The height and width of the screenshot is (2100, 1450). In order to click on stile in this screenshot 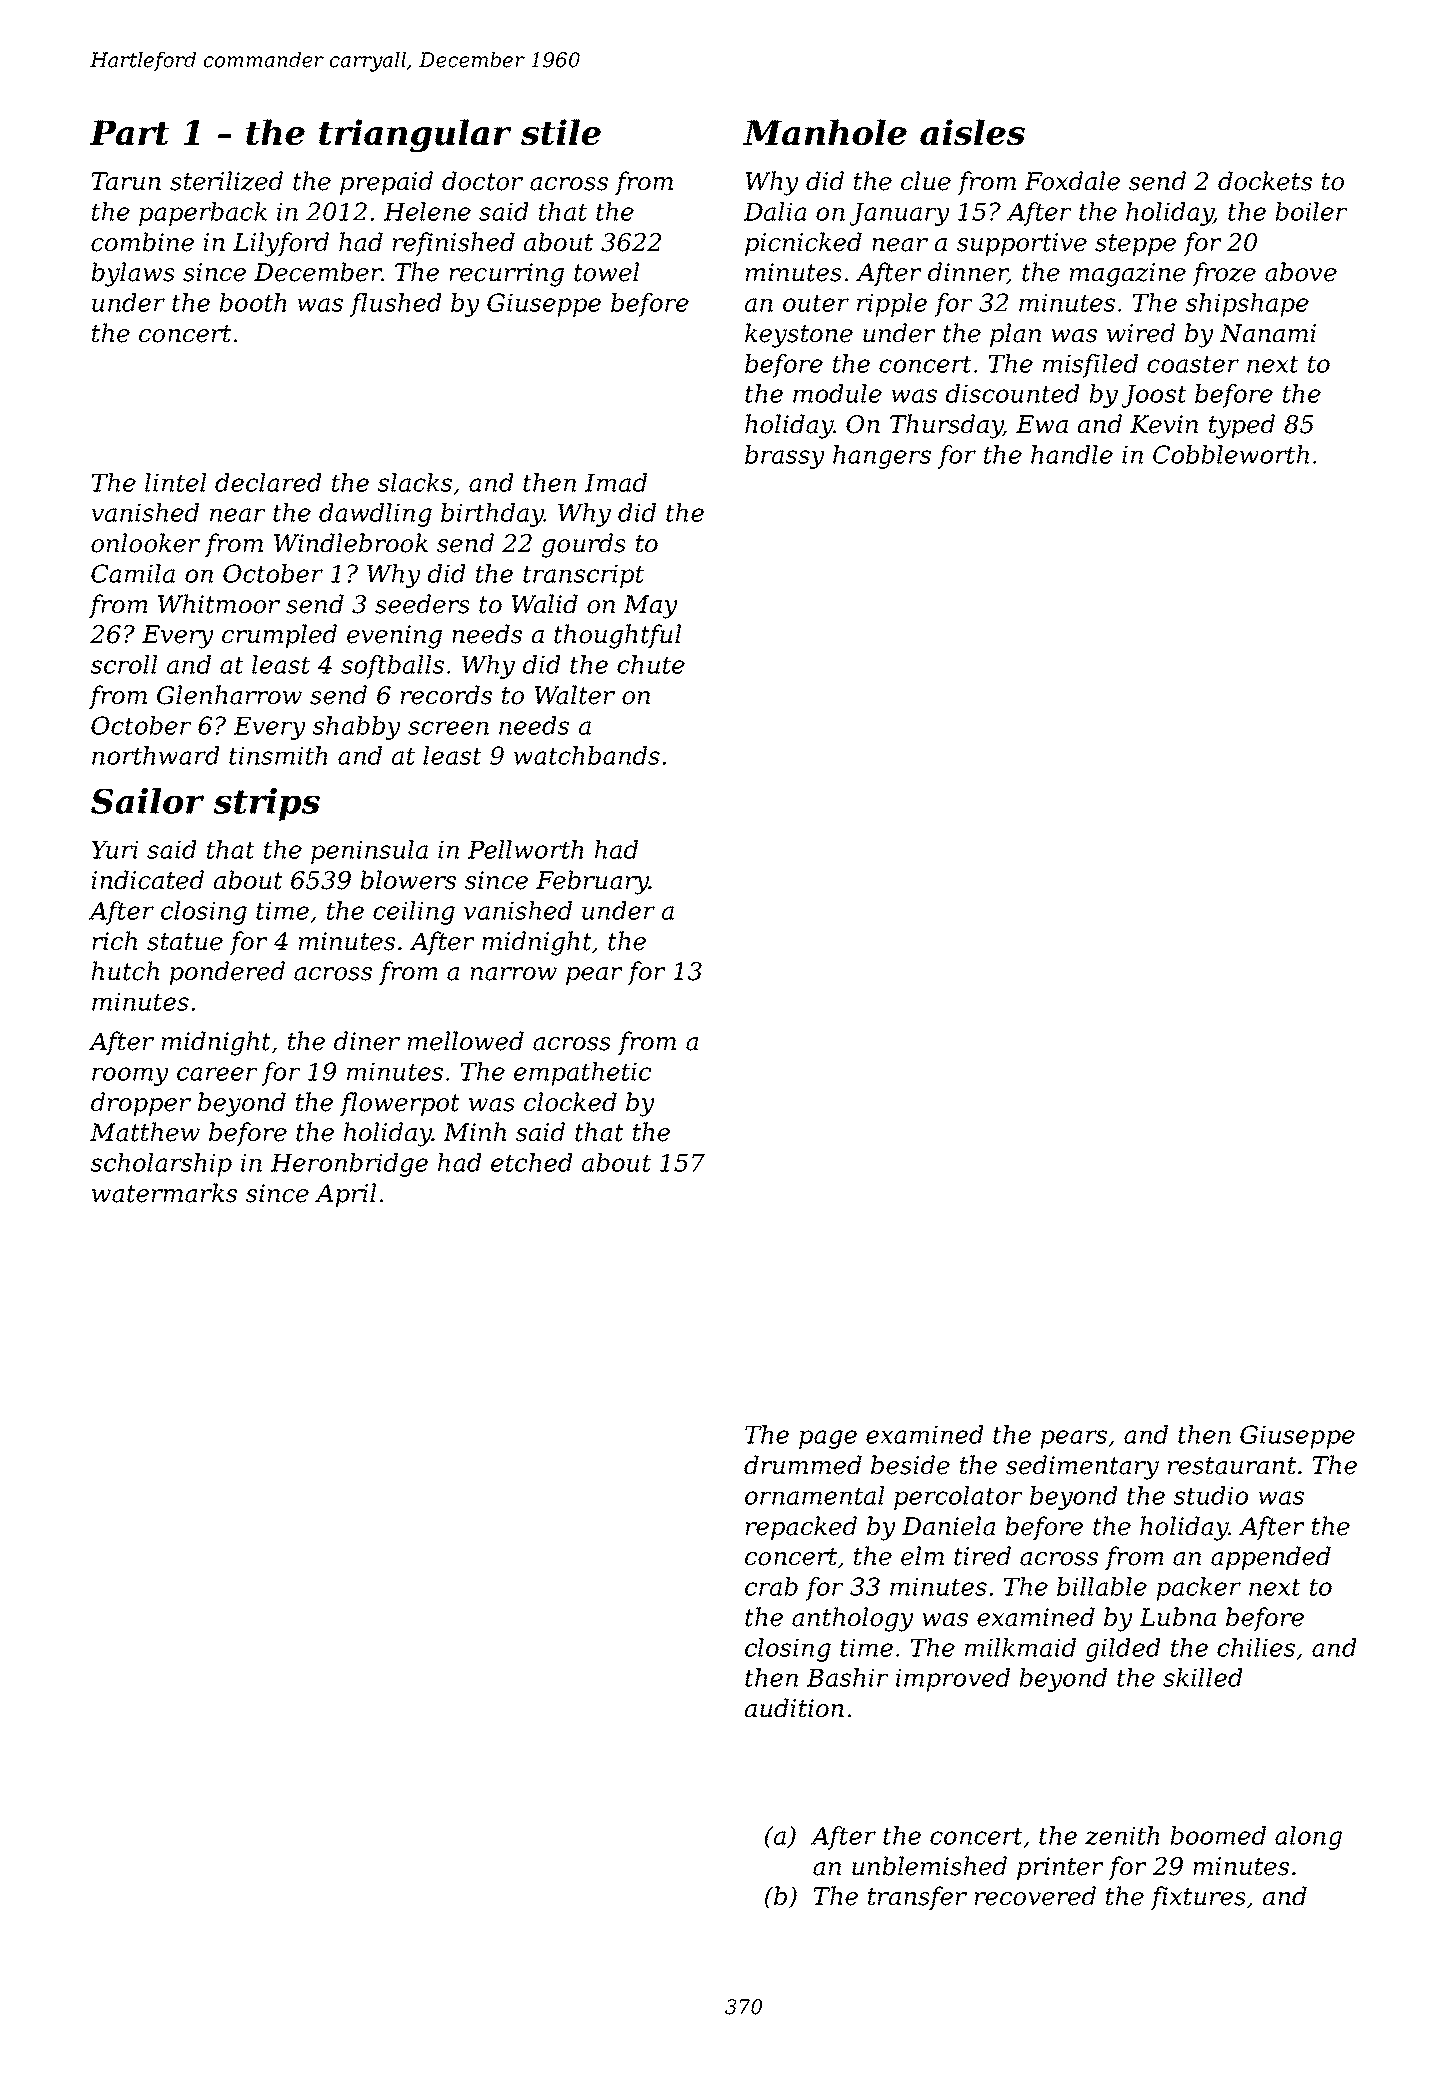, I will do `click(561, 132)`.
